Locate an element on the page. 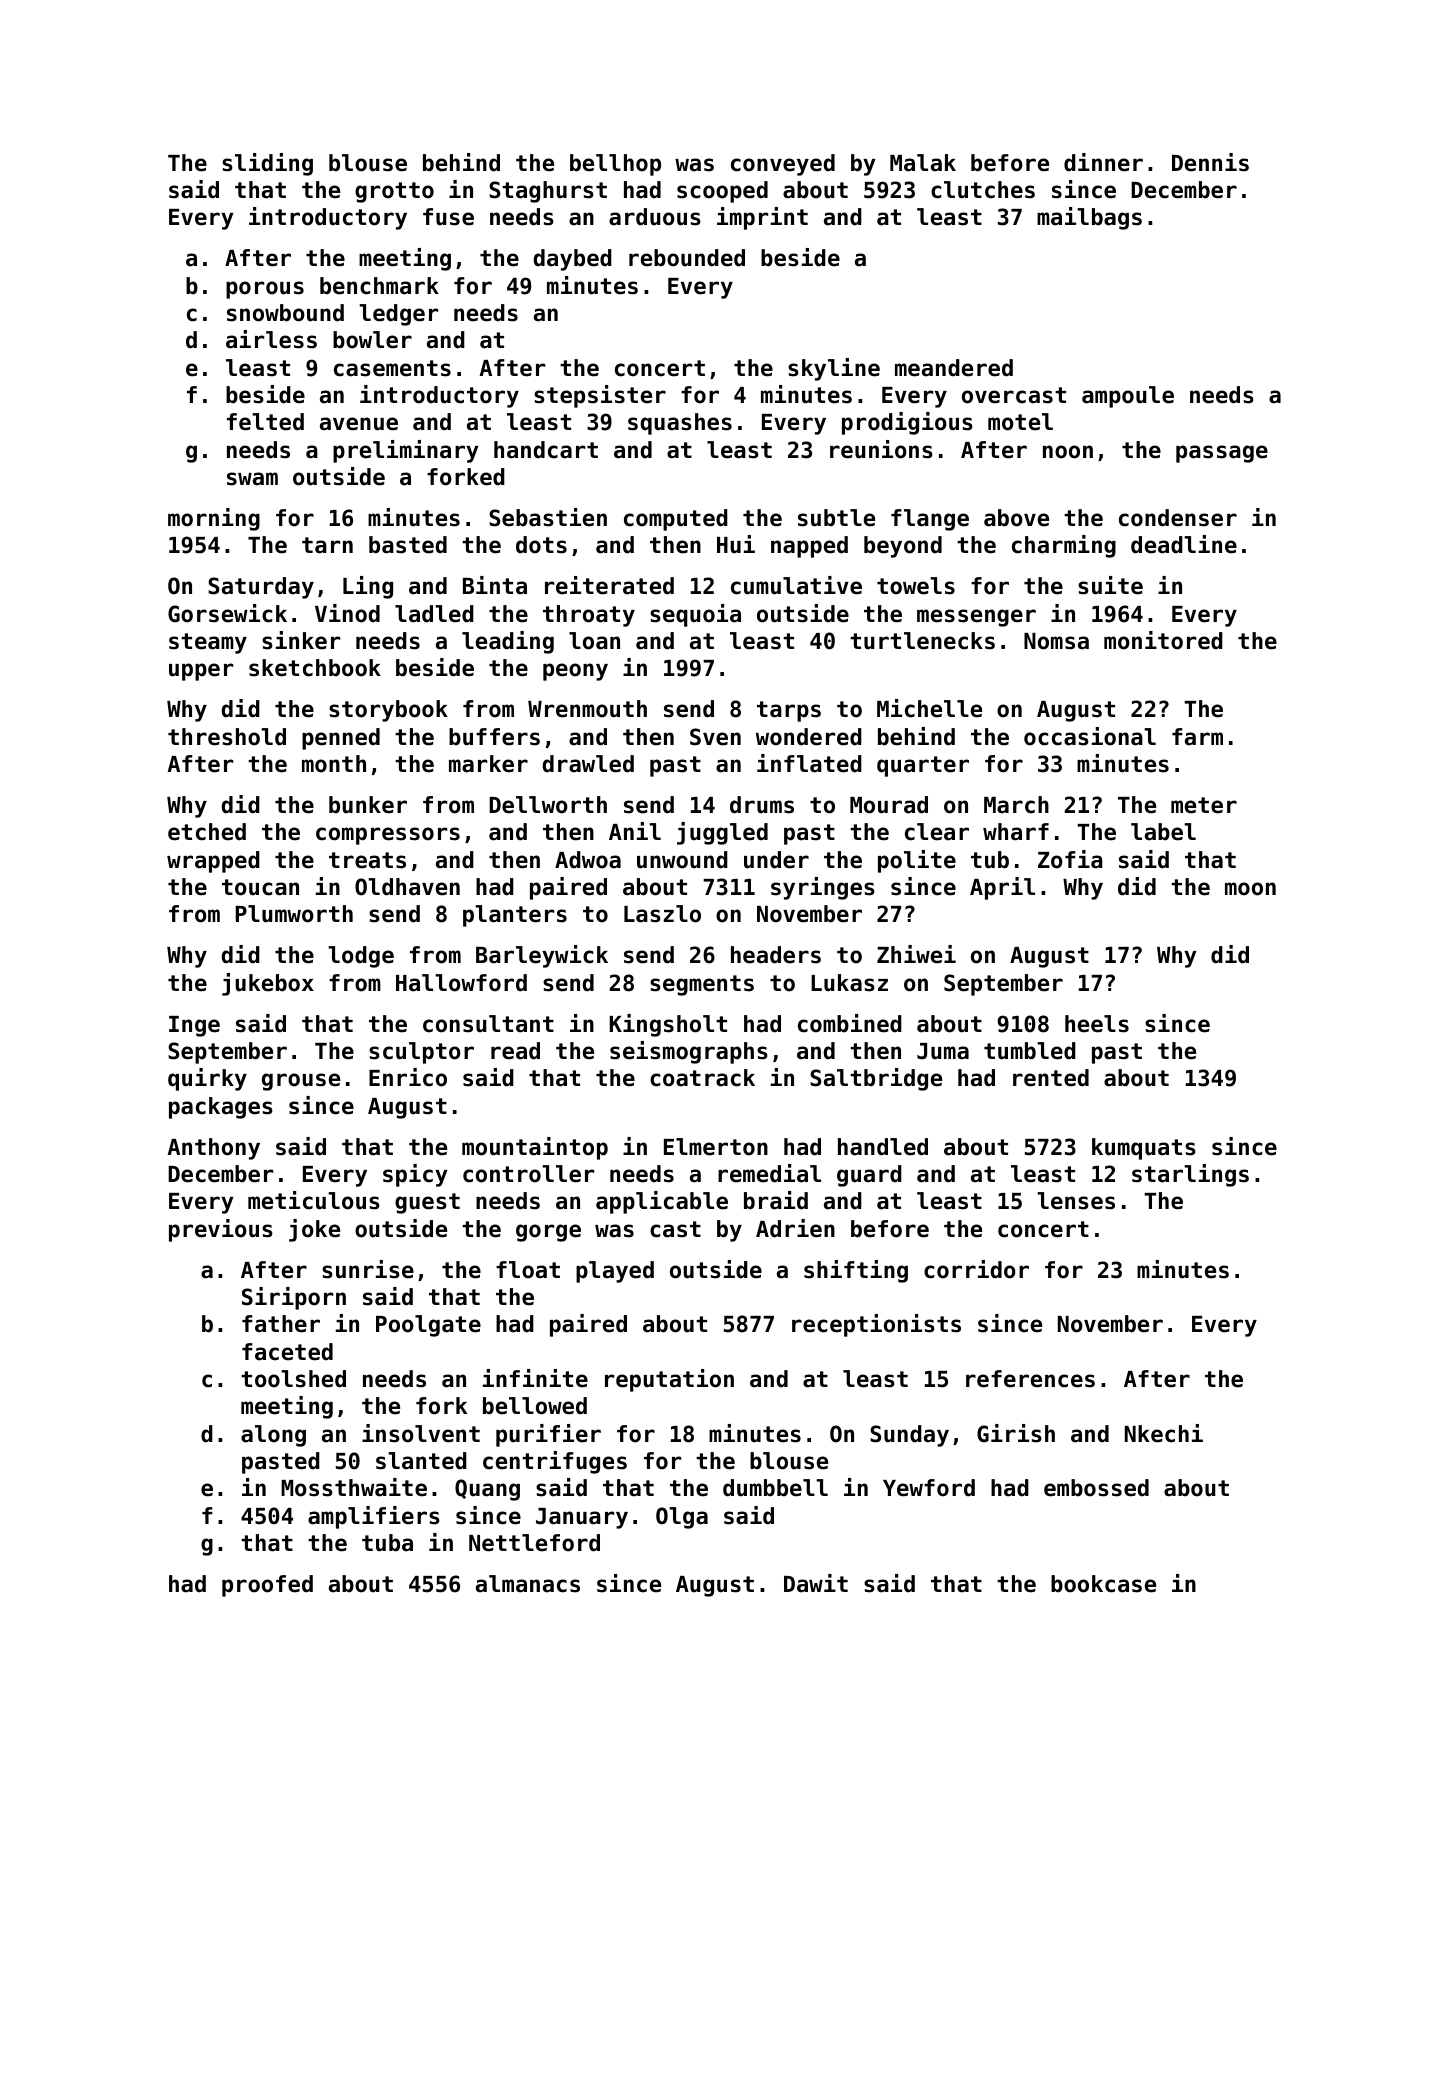  Dawit is located at coordinates (816, 1583).
